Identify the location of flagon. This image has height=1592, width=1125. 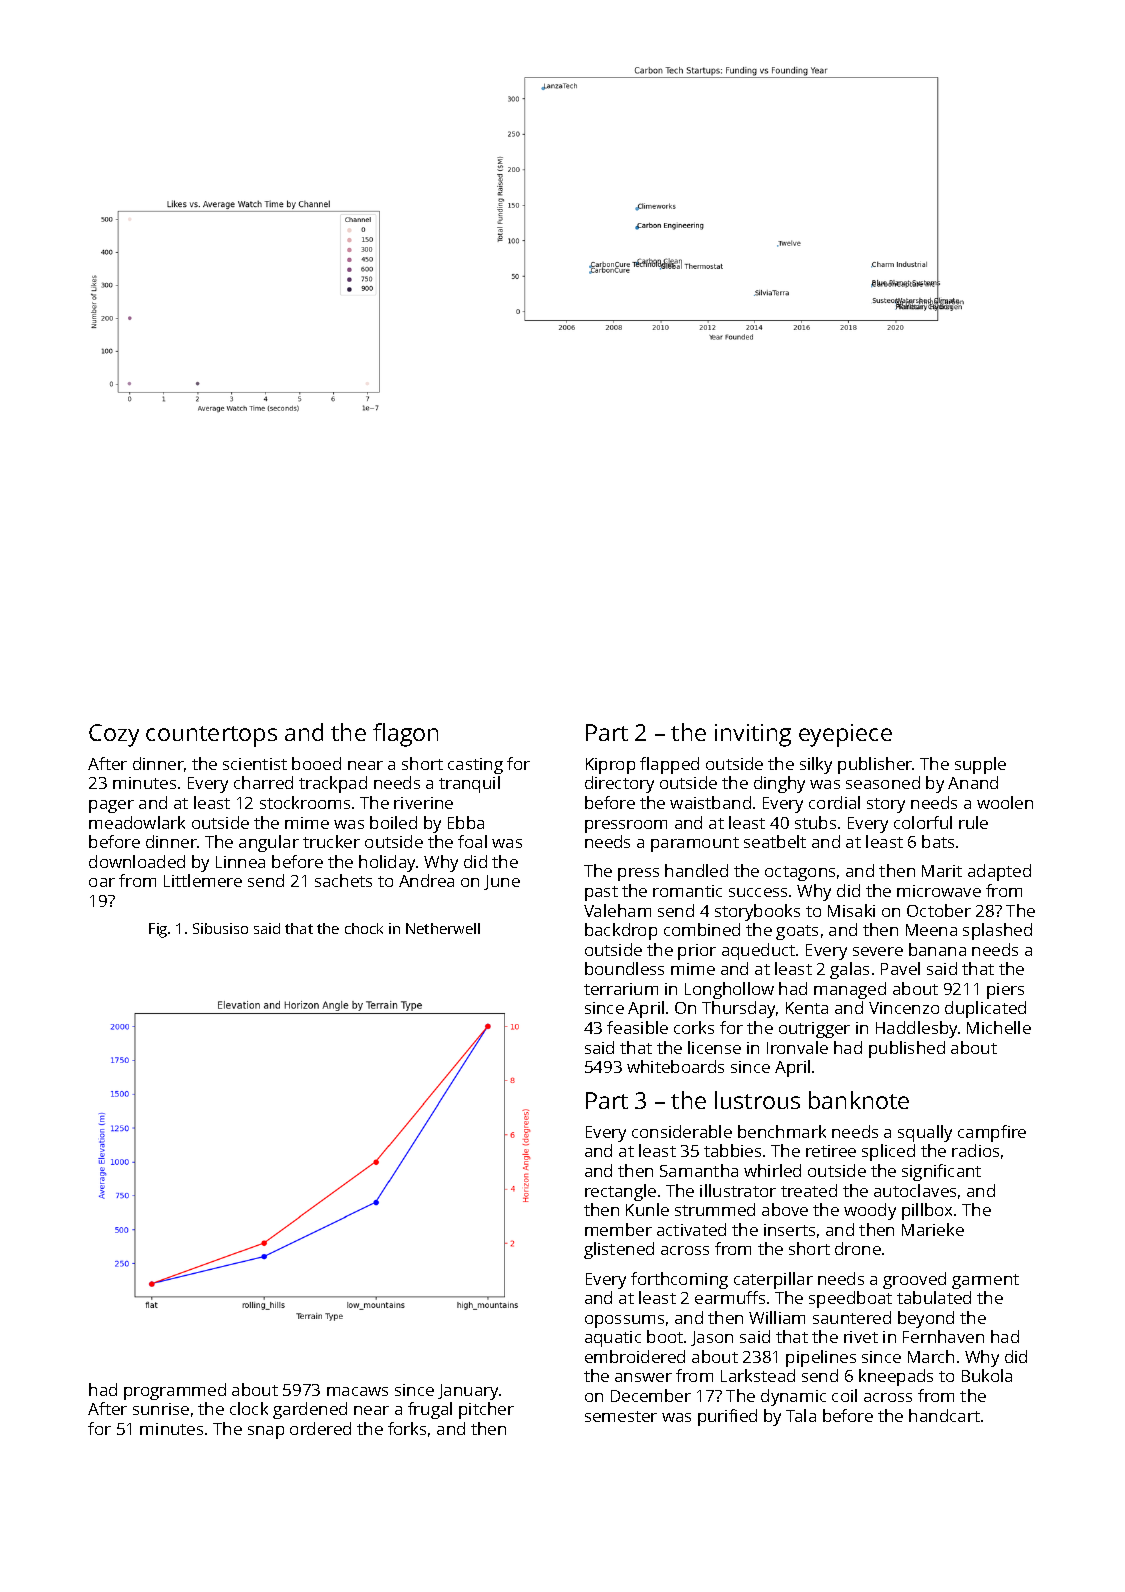
(405, 735).
